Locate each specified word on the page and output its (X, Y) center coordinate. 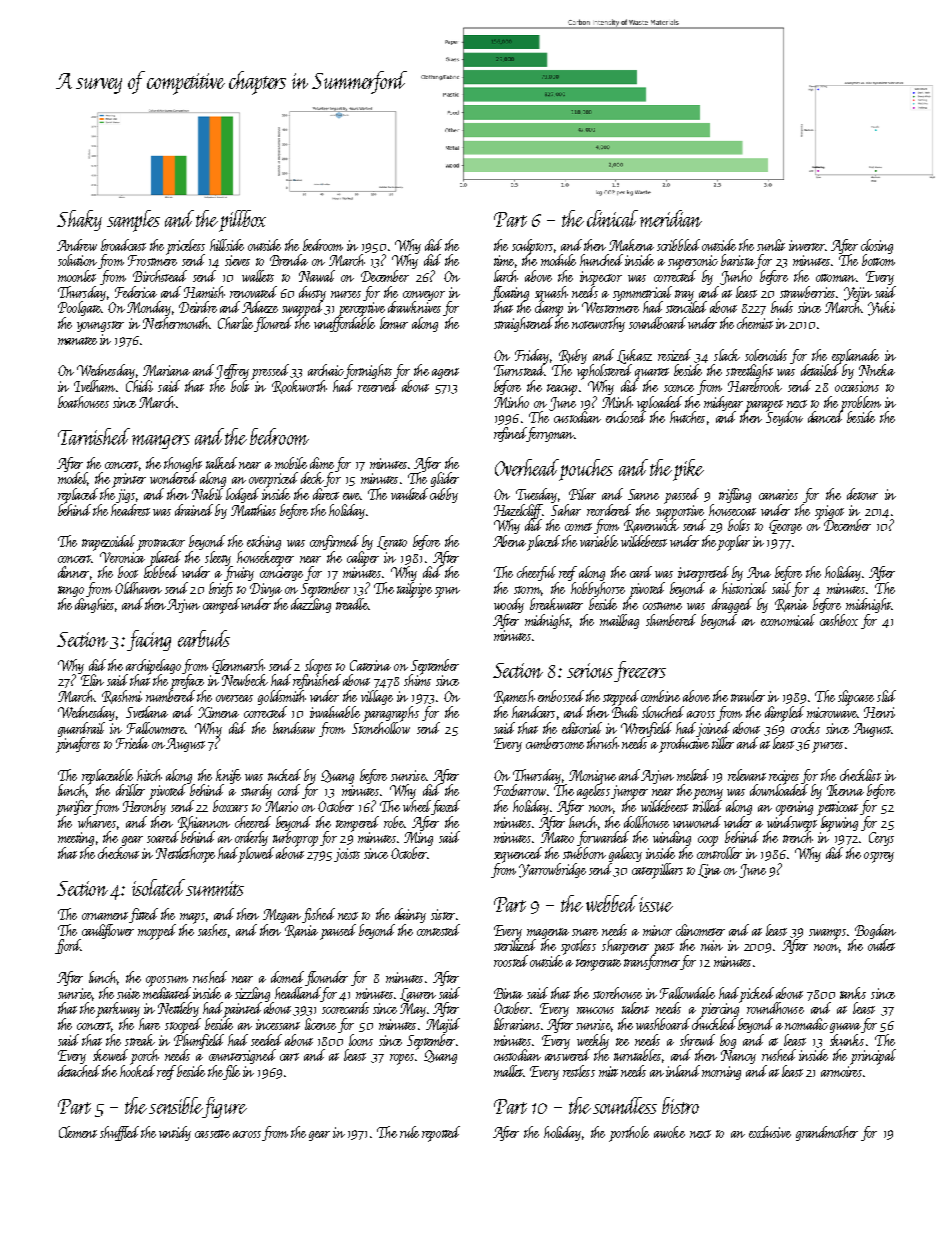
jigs (125, 496)
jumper (629, 792)
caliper (363, 559)
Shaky (79, 220)
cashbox (839, 620)
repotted (441, 1134)
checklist (860, 775)
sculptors (532, 246)
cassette (212, 1134)
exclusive (770, 1132)
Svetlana (147, 712)
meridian (671, 218)
